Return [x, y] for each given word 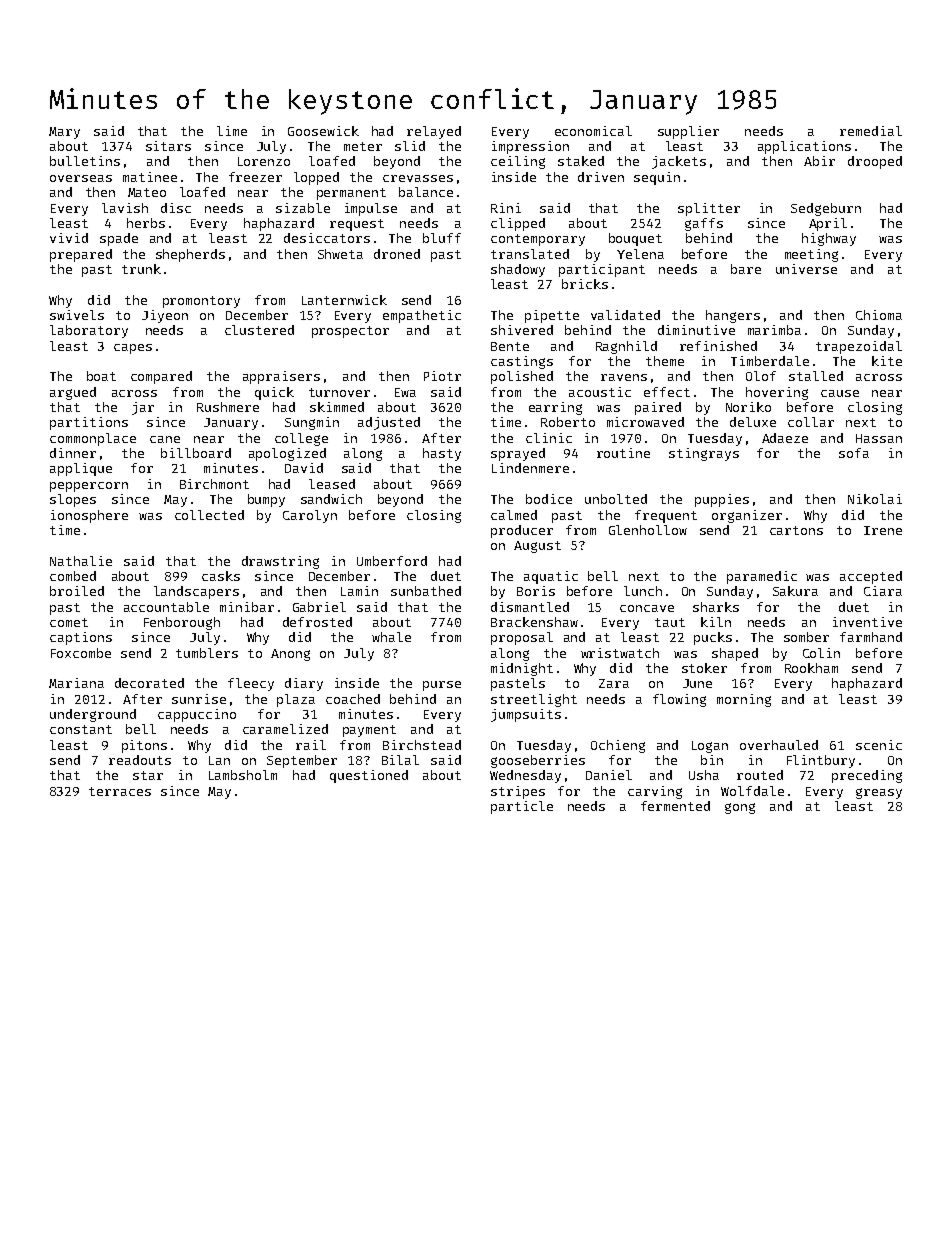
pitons [144, 746]
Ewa [405, 392]
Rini [506, 208]
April [828, 224]
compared [161, 377]
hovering [777, 393]
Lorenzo [264, 161]
